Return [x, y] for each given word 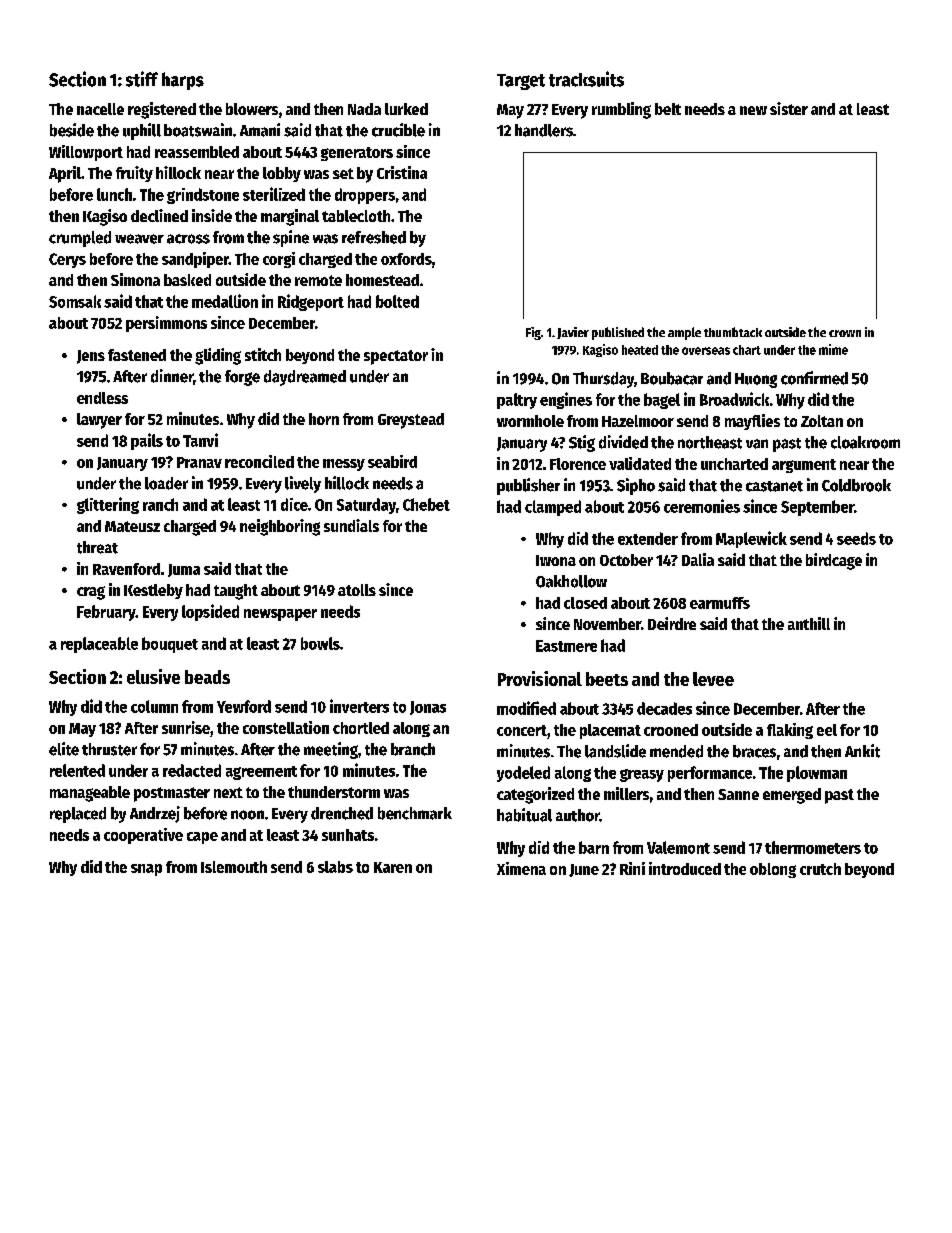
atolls [357, 590]
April [65, 174]
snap [146, 870]
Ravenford [126, 569]
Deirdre [672, 623]
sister [789, 108]
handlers [544, 130]
